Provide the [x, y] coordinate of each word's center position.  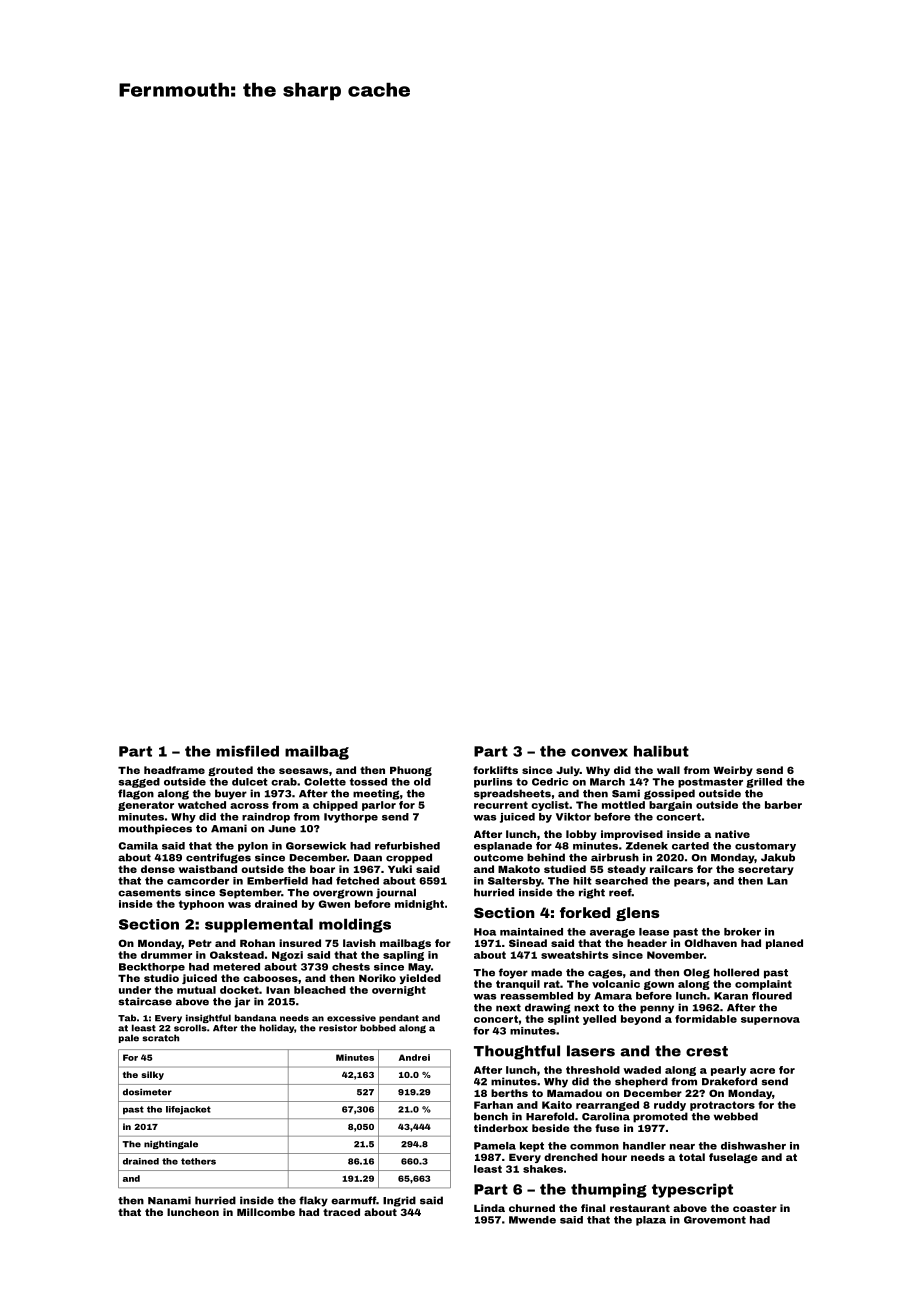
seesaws [303, 771]
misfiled [247, 751]
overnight [399, 991]
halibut [661, 751]
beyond [641, 1020]
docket [239, 990]
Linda [489, 1208]
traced [341, 1212]
